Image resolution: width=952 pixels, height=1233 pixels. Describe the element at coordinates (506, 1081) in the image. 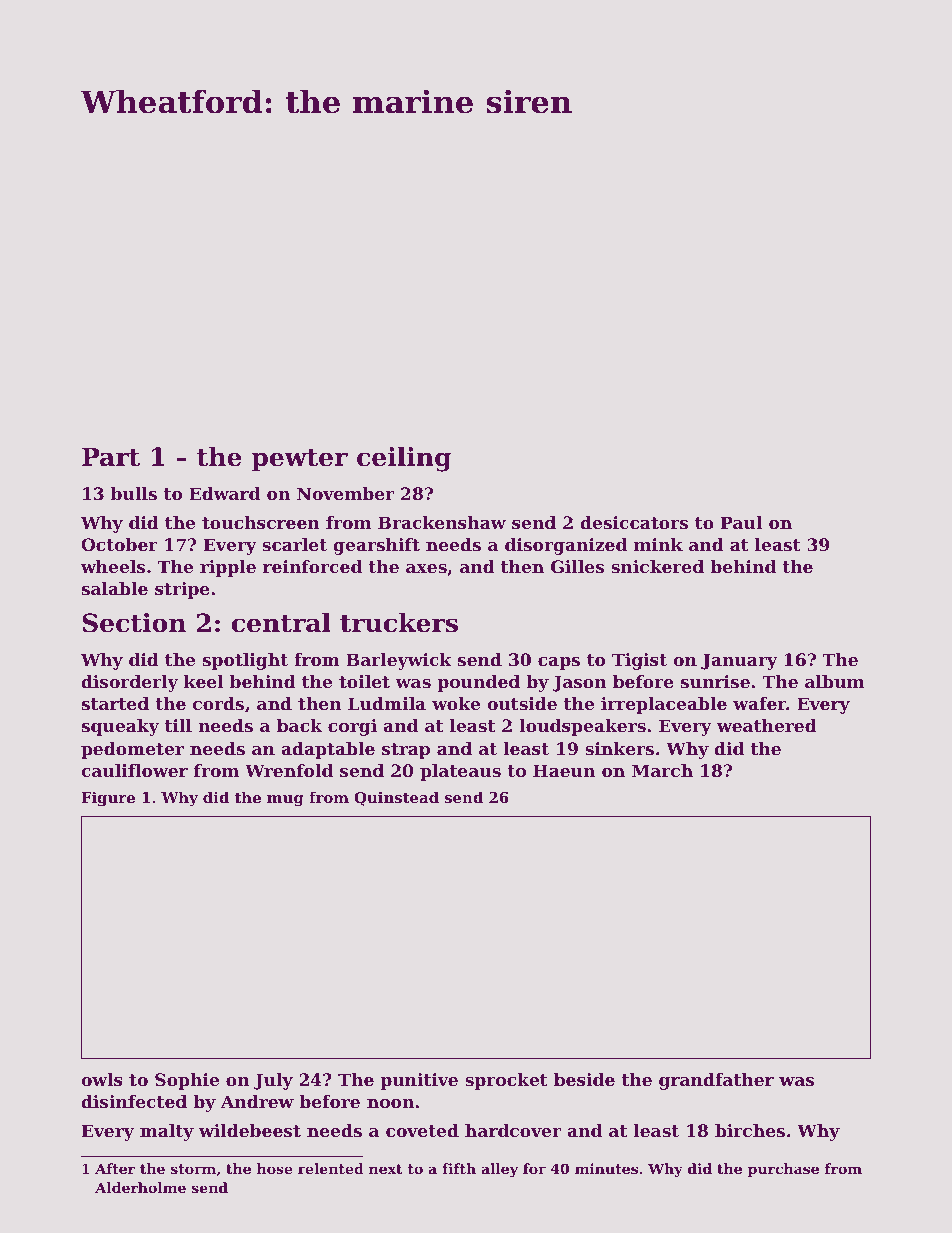

I see `sprocket` at that location.
